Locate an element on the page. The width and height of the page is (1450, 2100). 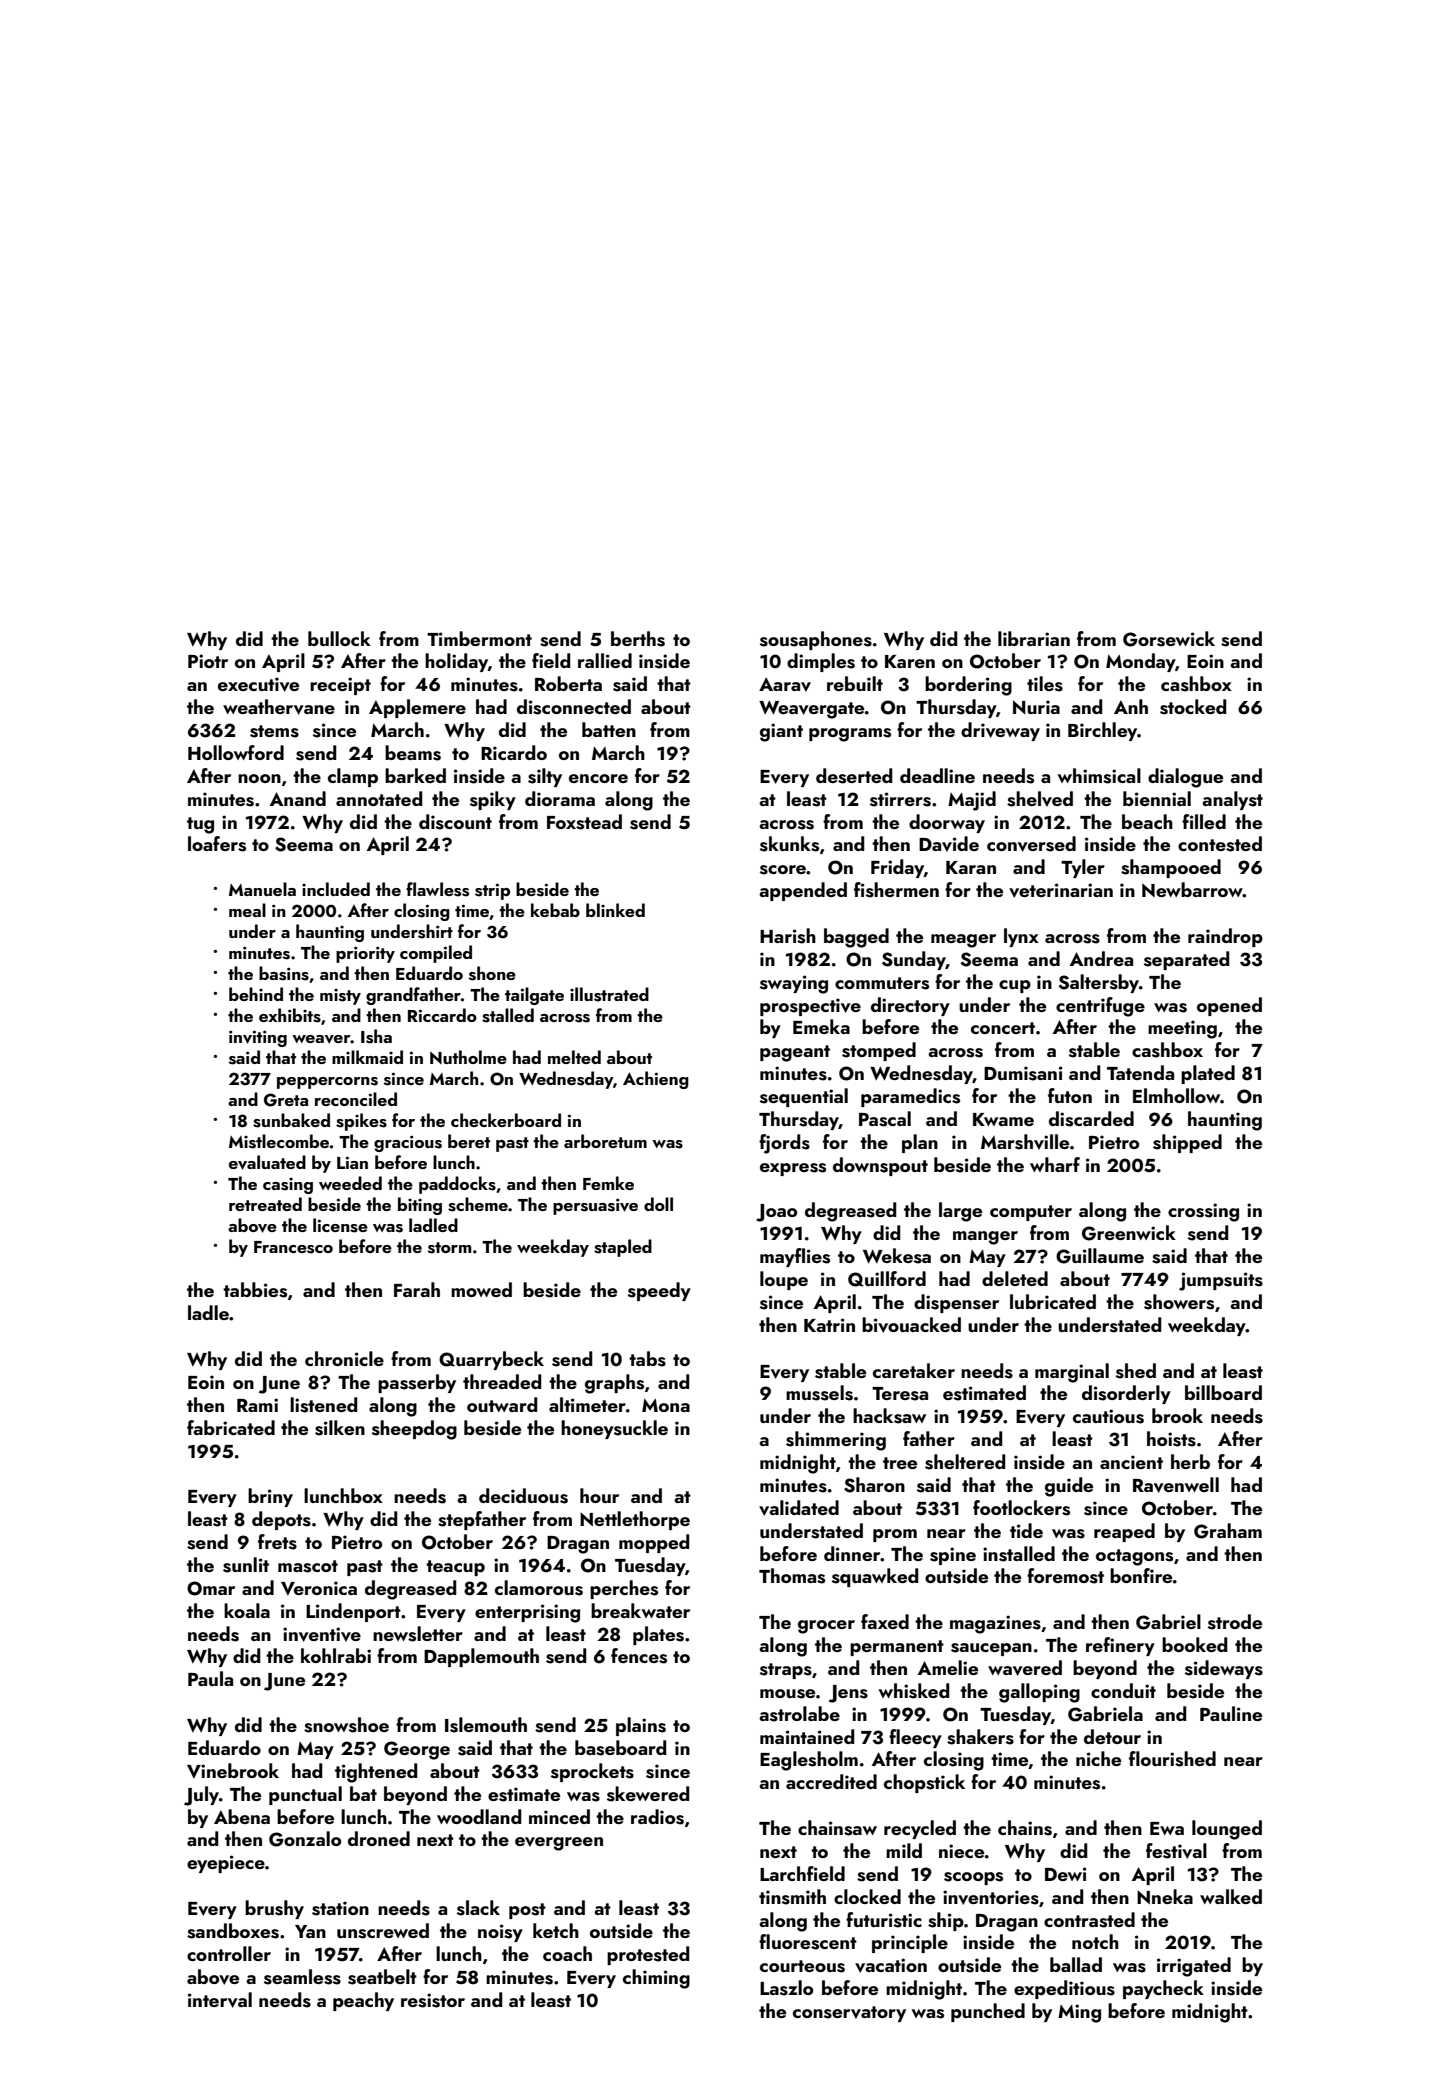
punched is located at coordinates (988, 2012).
